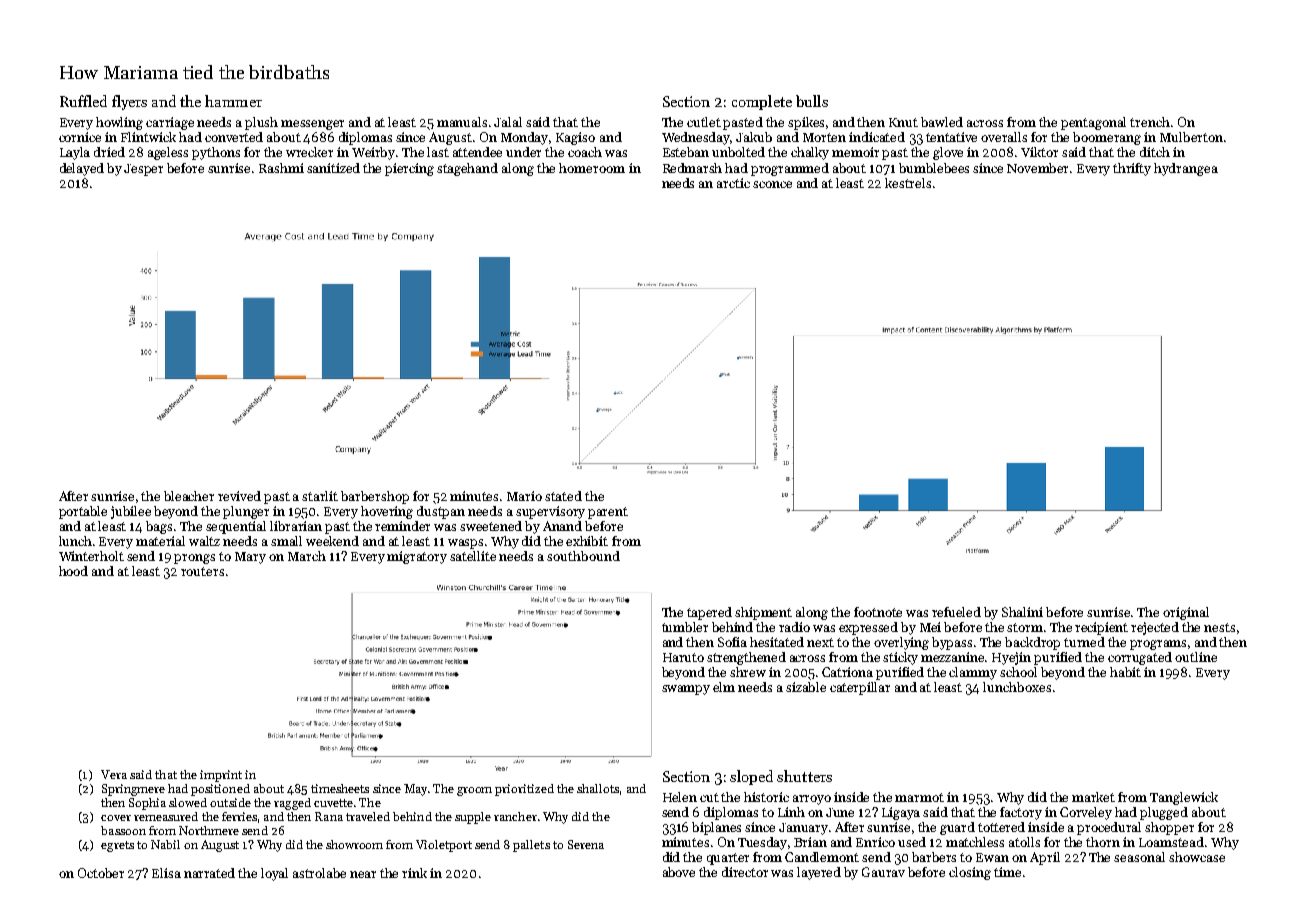 The image size is (1308, 924). What do you see at coordinates (1219, 627) in the screenshot?
I see `nests` at bounding box center [1219, 627].
